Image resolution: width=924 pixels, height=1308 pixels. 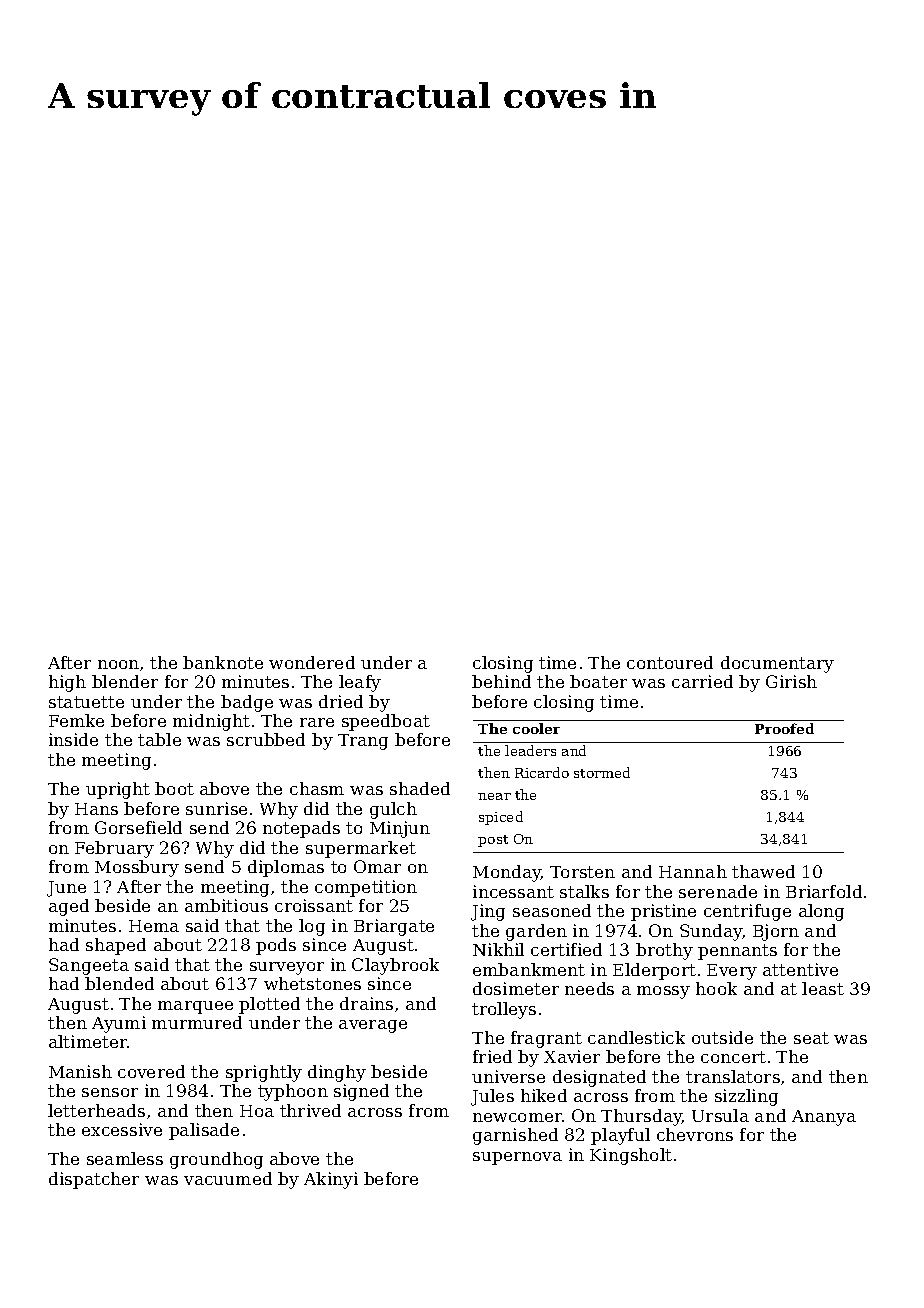 I want to click on contoured, so click(x=670, y=662).
